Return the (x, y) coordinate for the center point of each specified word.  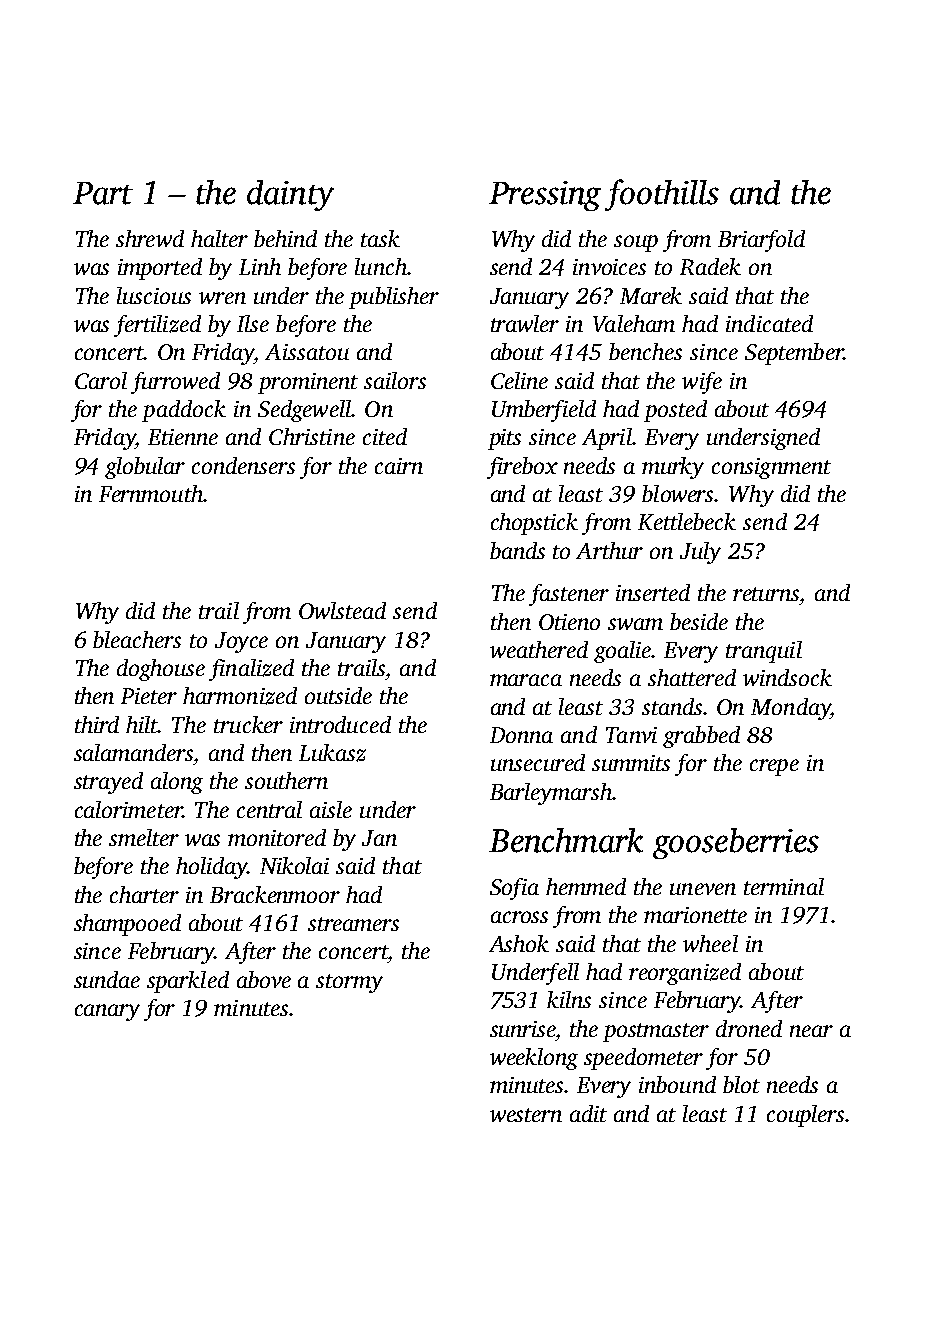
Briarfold (761, 241)
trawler (525, 323)
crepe (774, 767)
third (97, 724)
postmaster (656, 1032)
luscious (154, 295)
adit (588, 1113)
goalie (622, 652)
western (526, 1115)
